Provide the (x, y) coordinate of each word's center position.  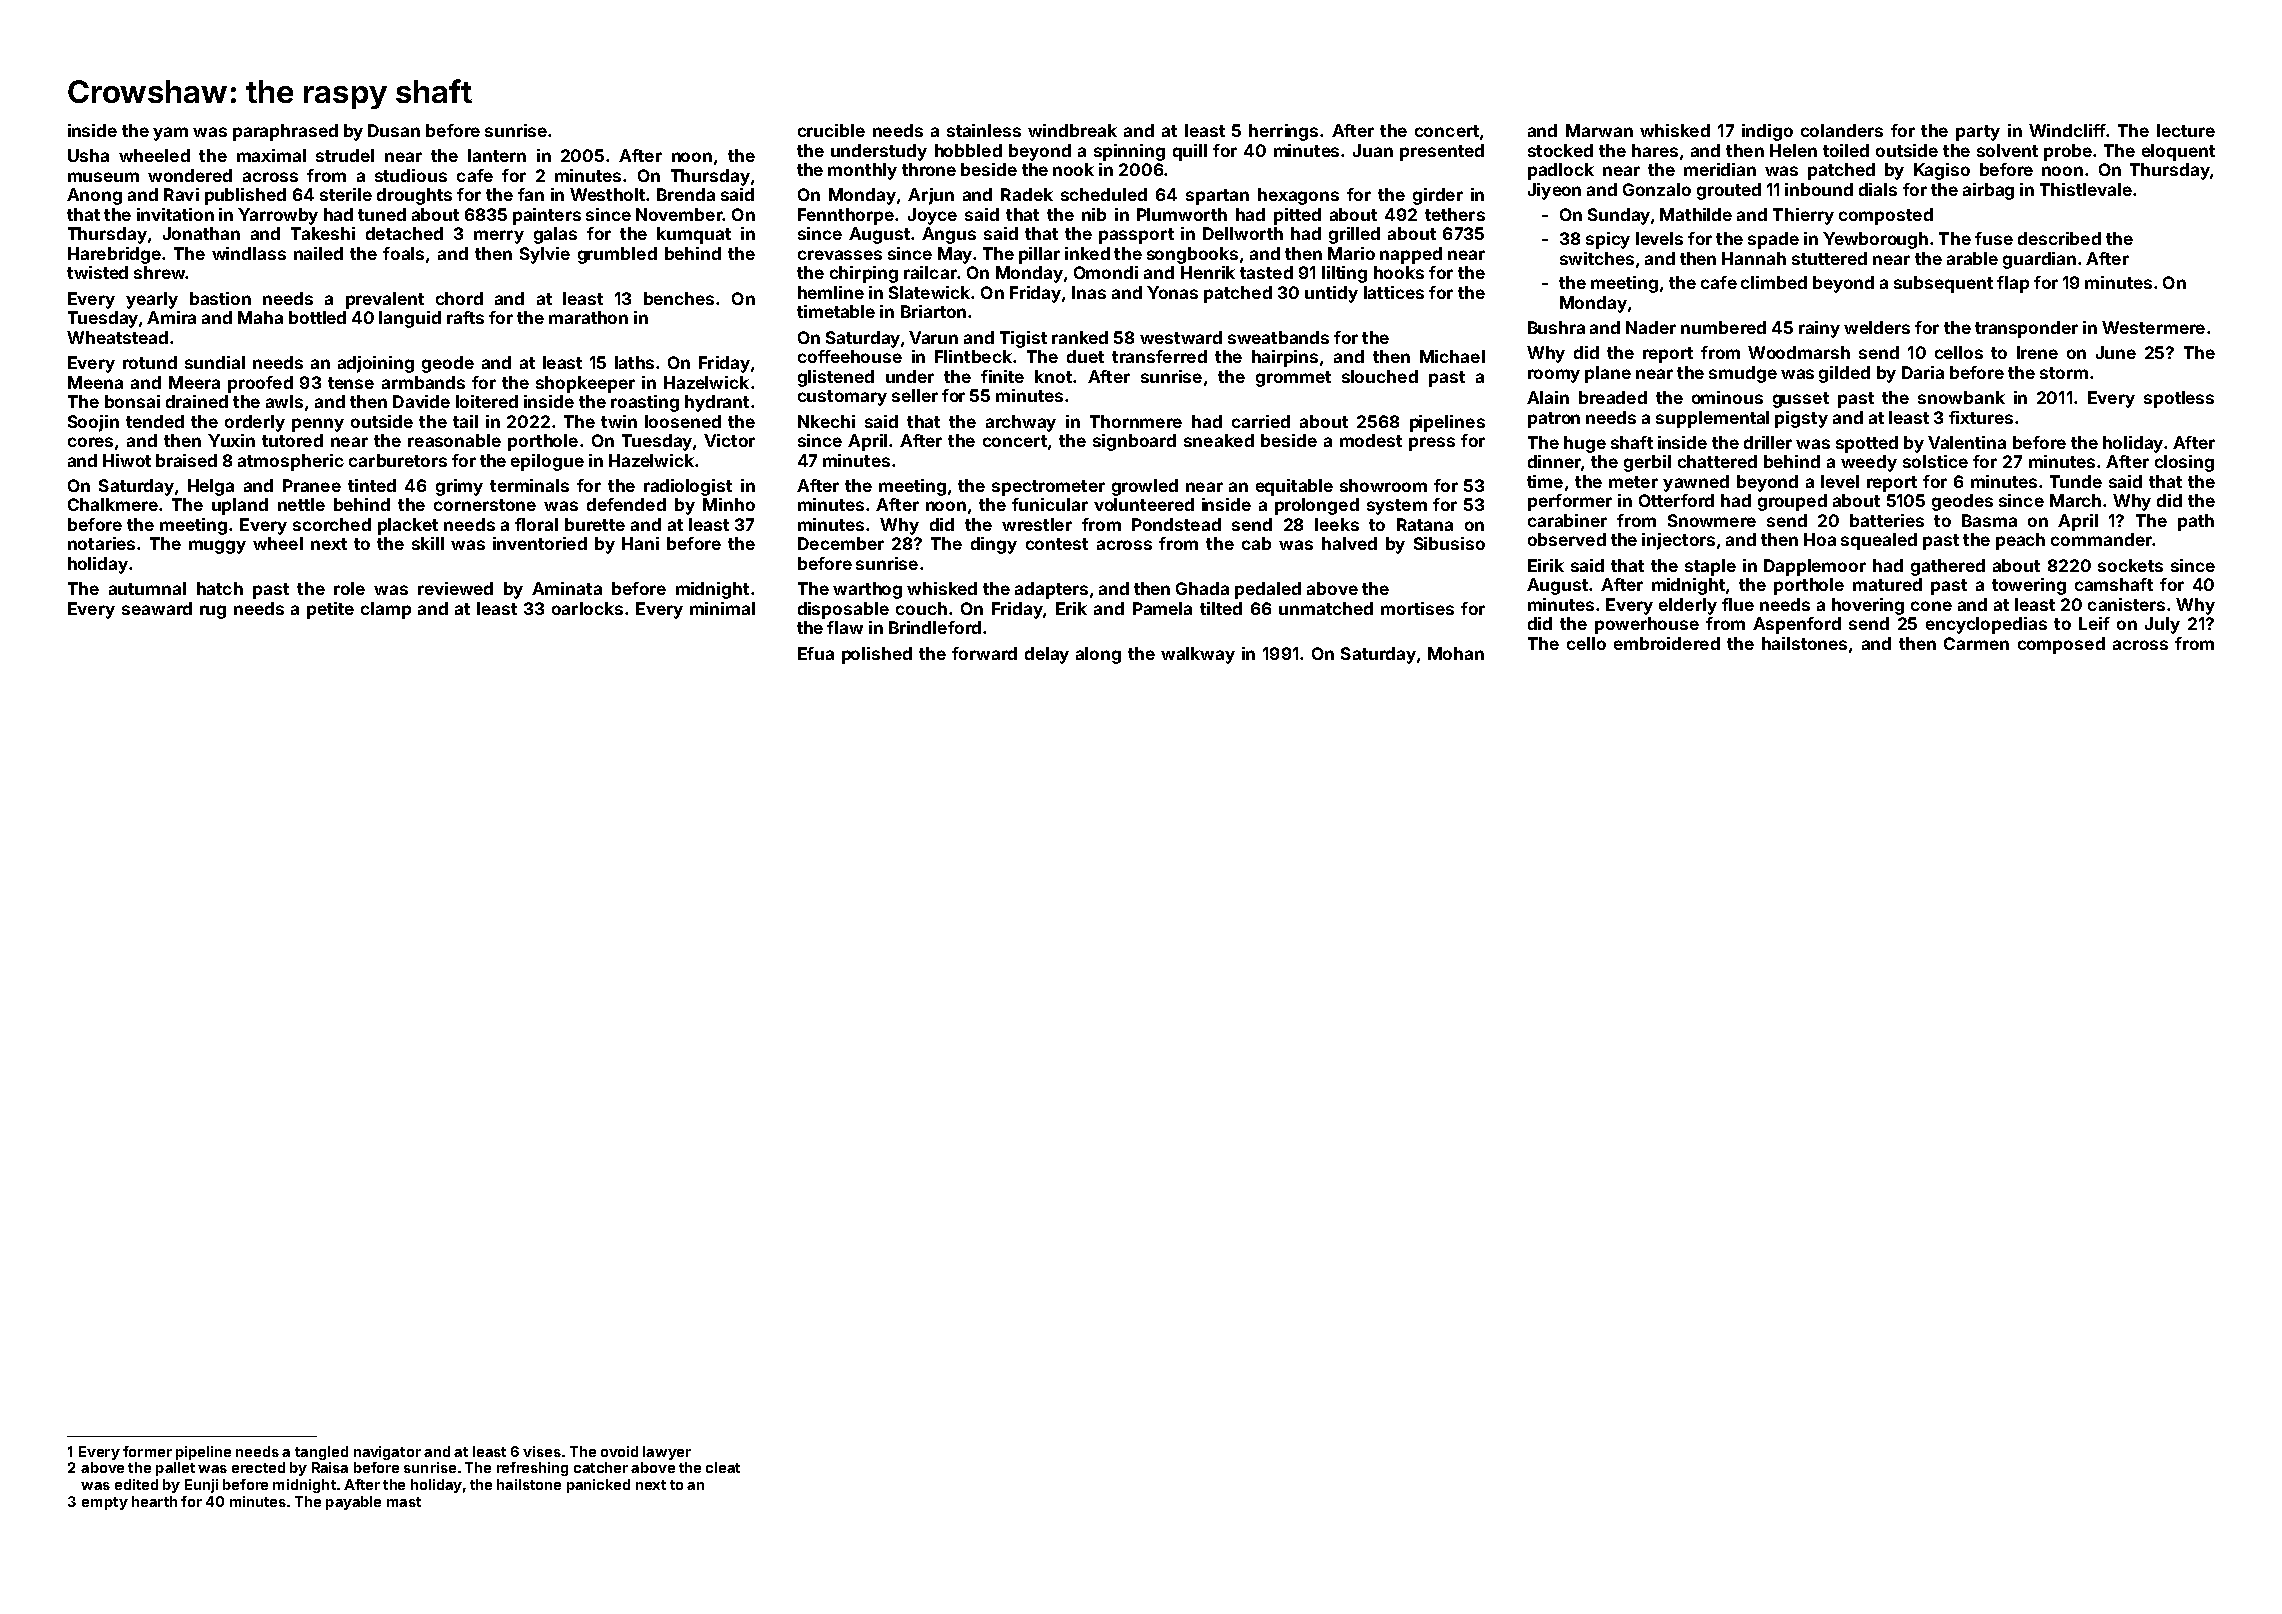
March (2075, 500)
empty (105, 1503)
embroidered (1667, 643)
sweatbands (1278, 337)
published (245, 196)
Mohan (1456, 653)
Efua (816, 653)
